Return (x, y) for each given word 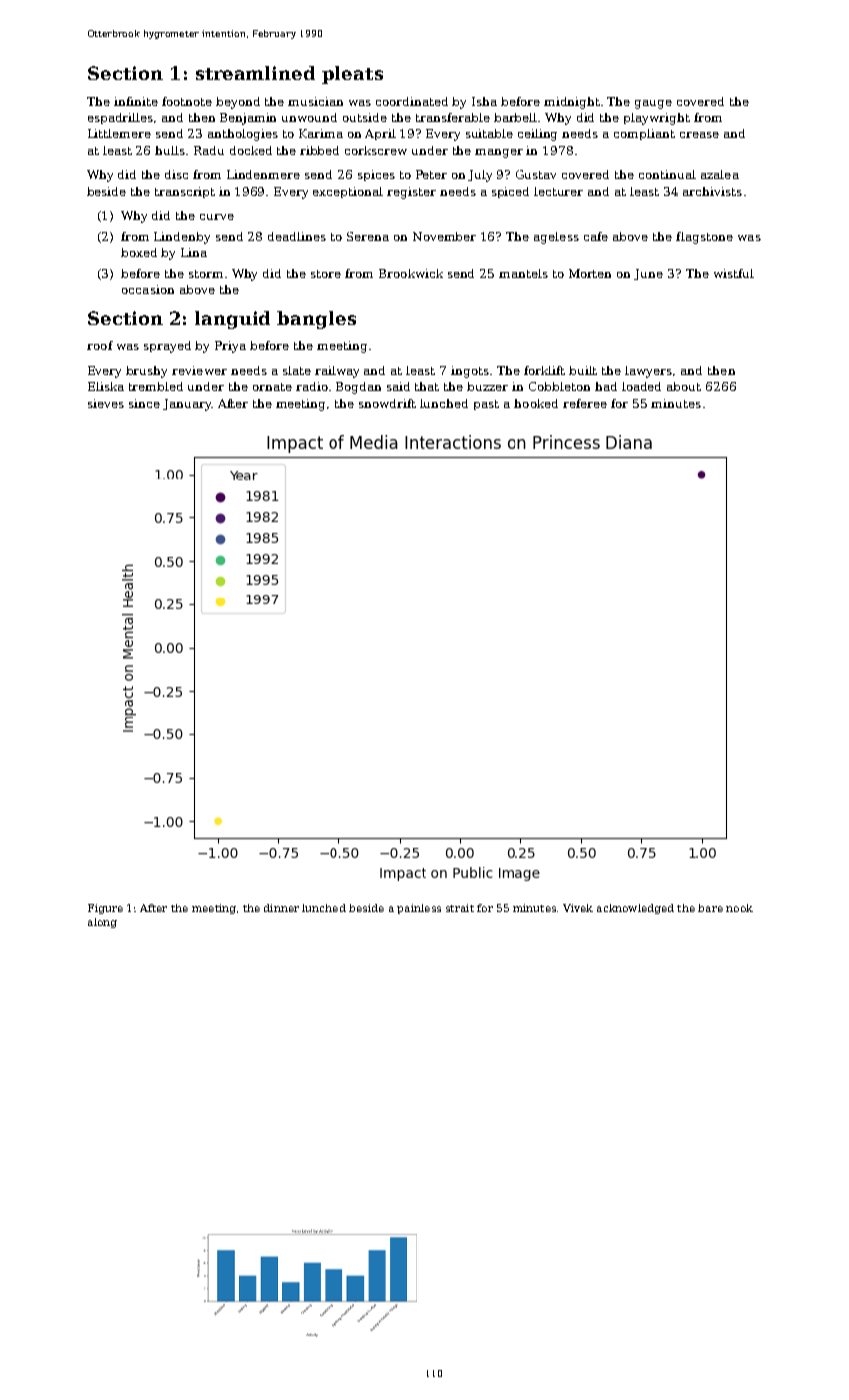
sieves (106, 403)
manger (499, 153)
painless (419, 909)
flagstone (704, 238)
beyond (238, 103)
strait (460, 908)
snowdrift (387, 403)
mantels (523, 273)
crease (699, 135)
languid (232, 320)
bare (710, 908)
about (684, 386)
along (102, 923)
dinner (281, 908)
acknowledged (635, 909)
